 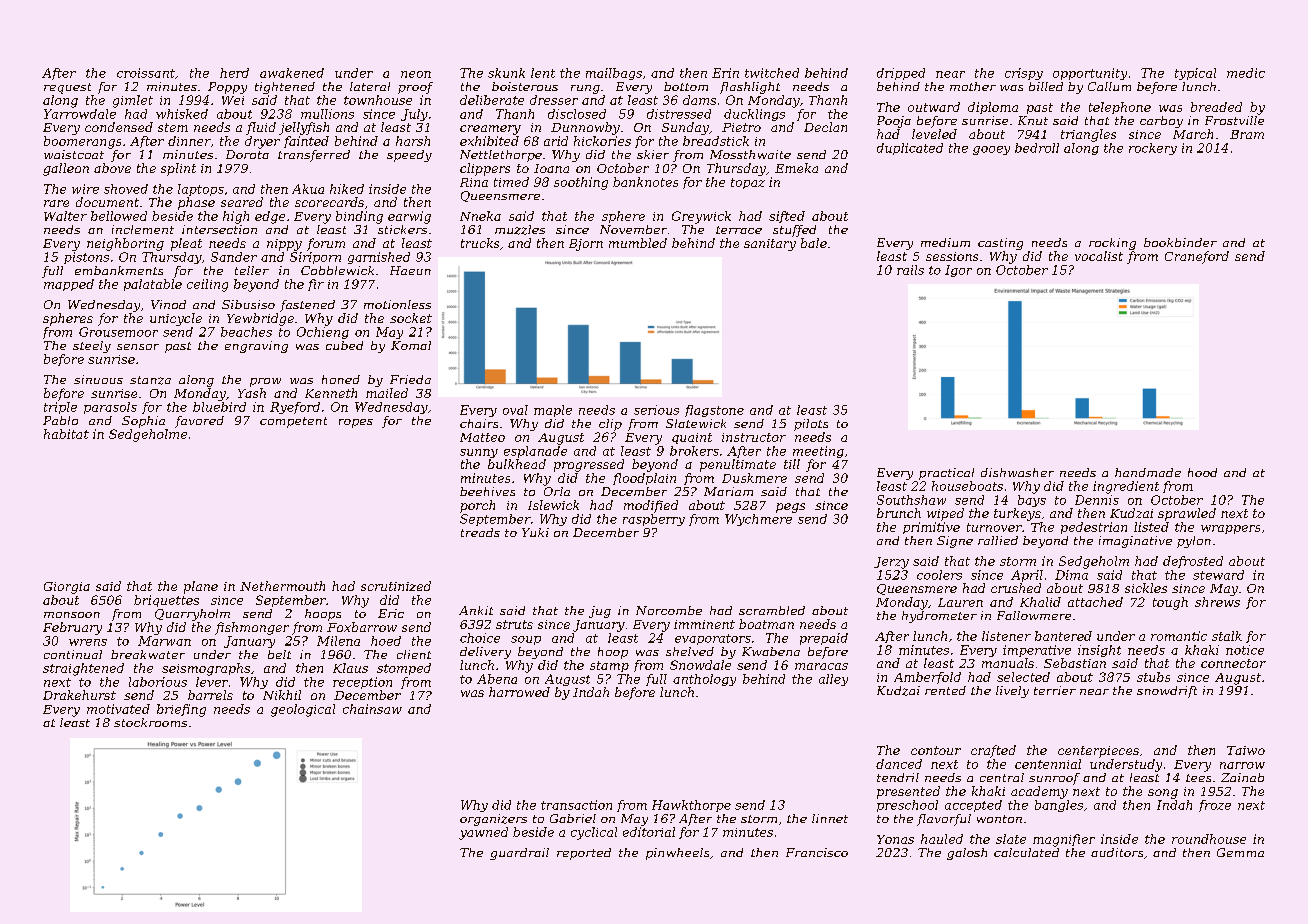 I want to click on rare, so click(x=56, y=203).
